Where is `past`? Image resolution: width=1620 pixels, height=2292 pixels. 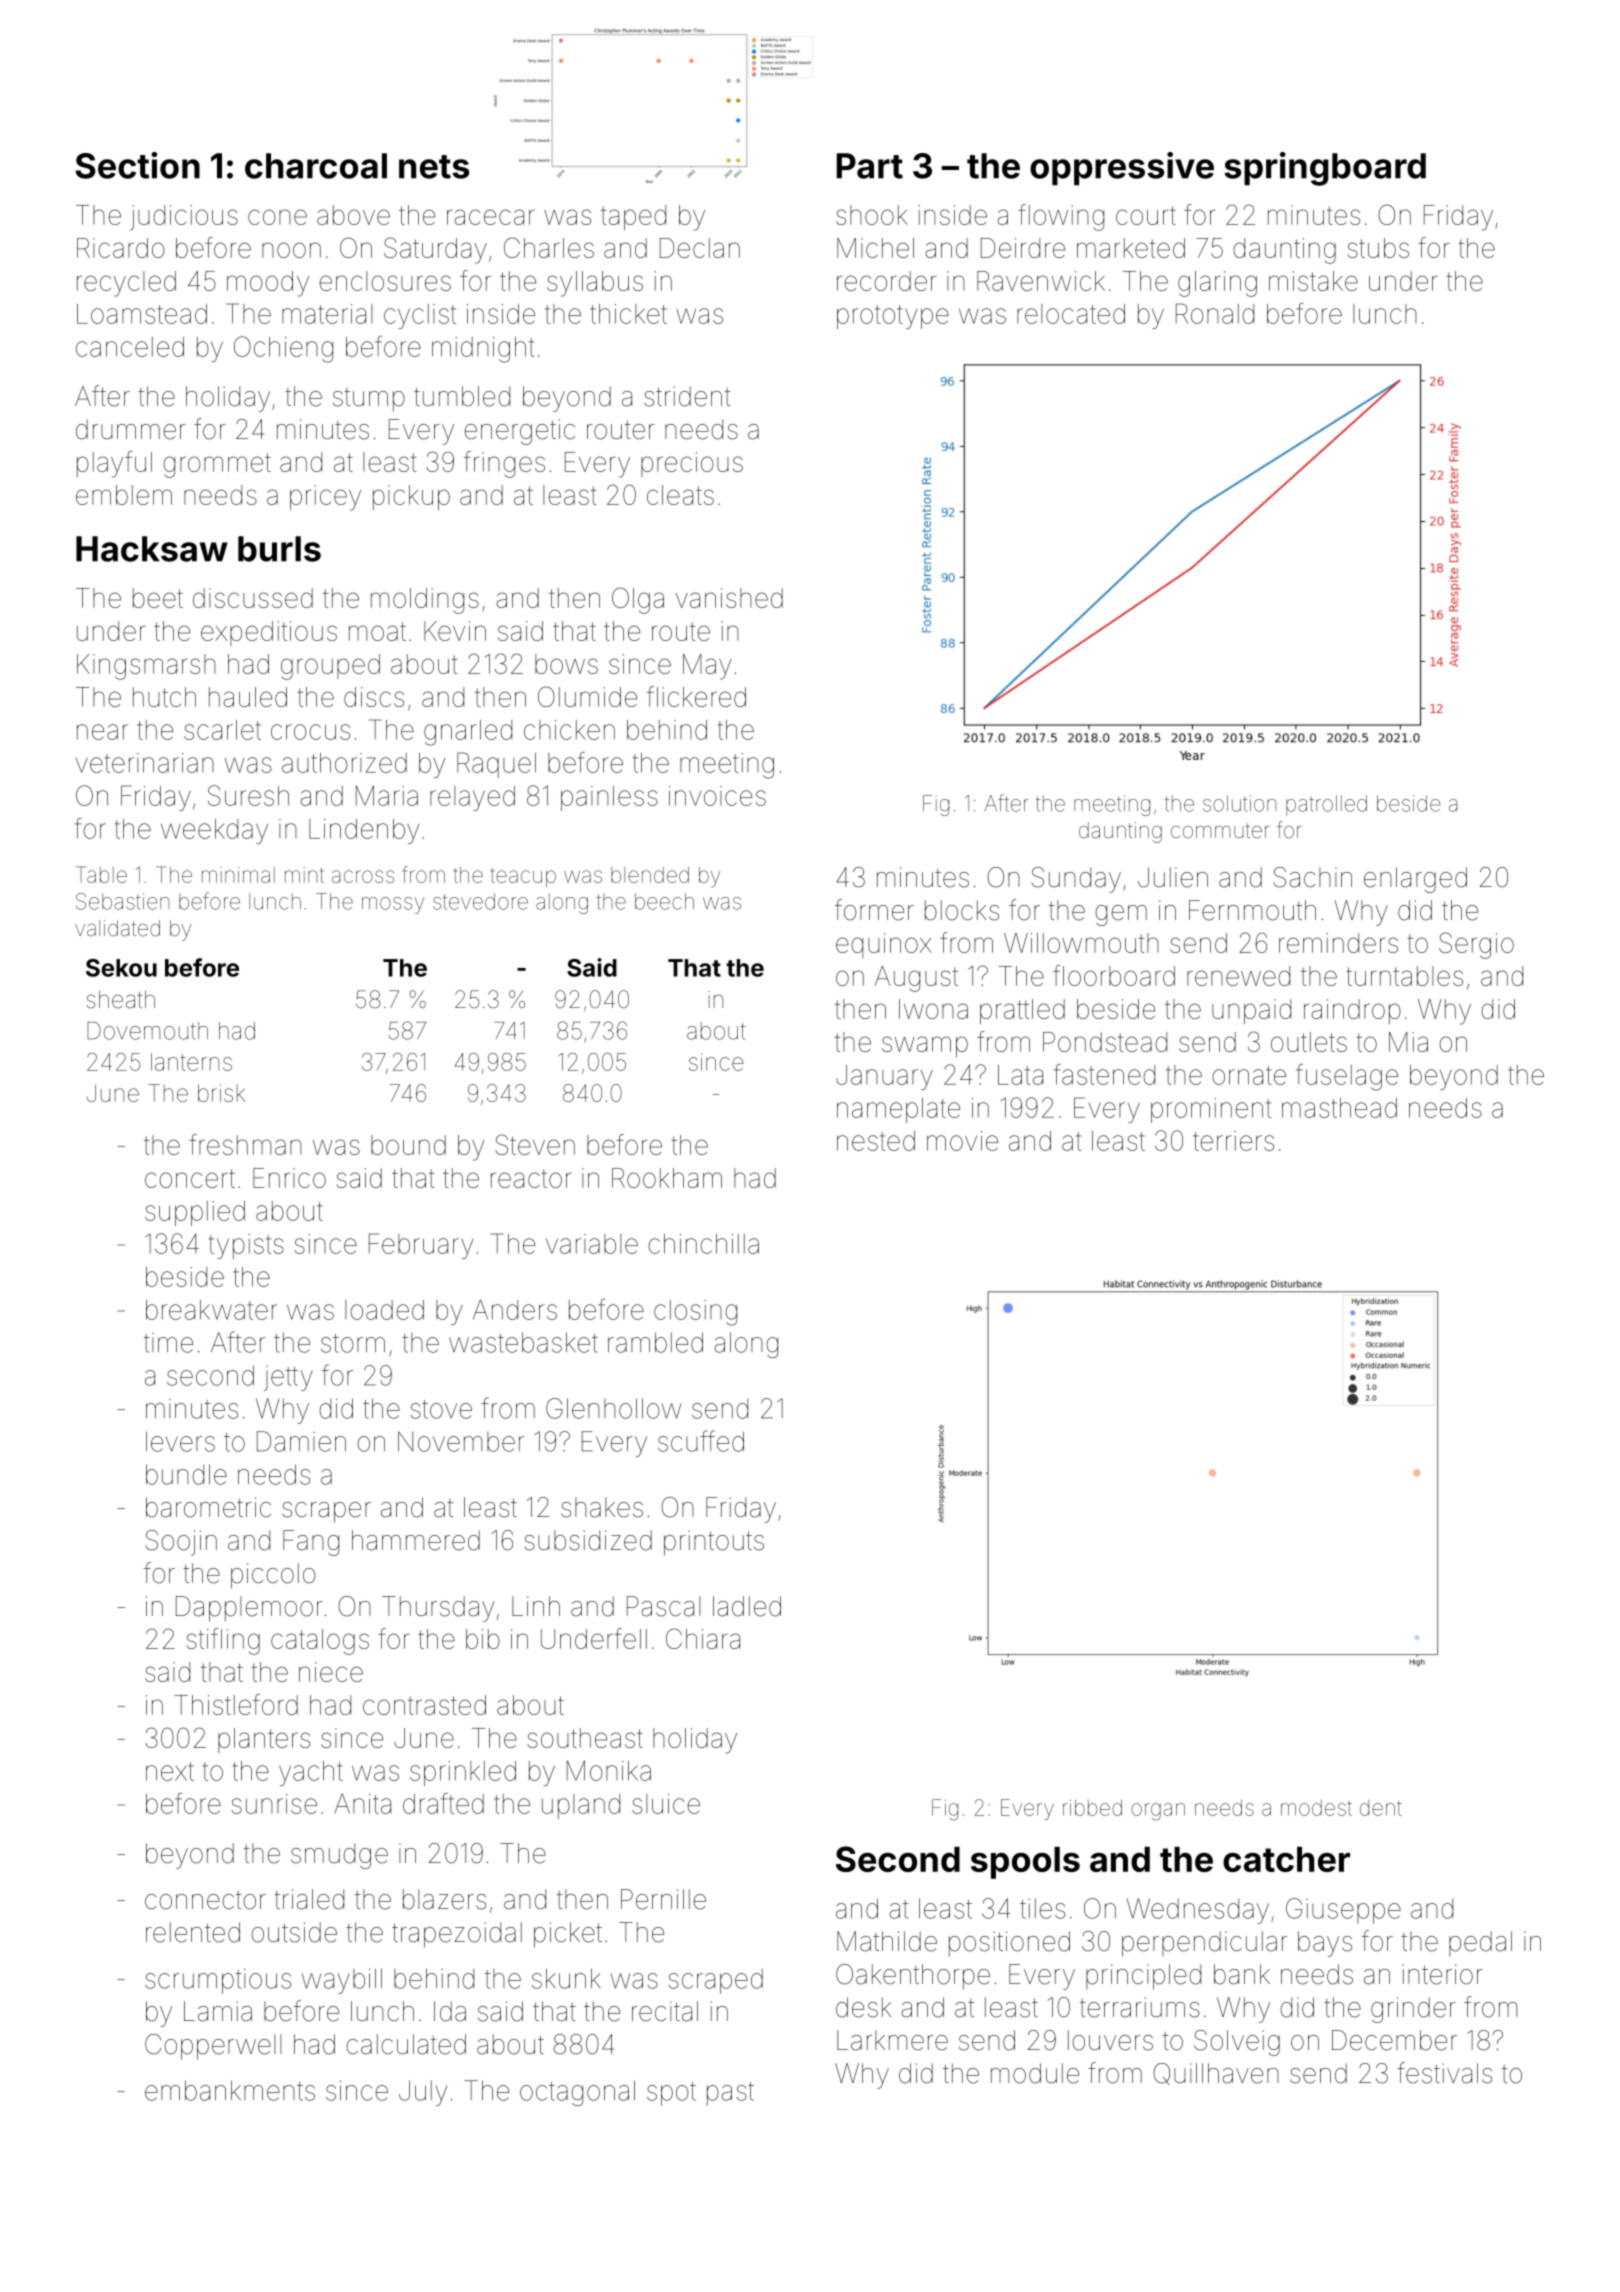 past is located at coordinates (730, 2094).
